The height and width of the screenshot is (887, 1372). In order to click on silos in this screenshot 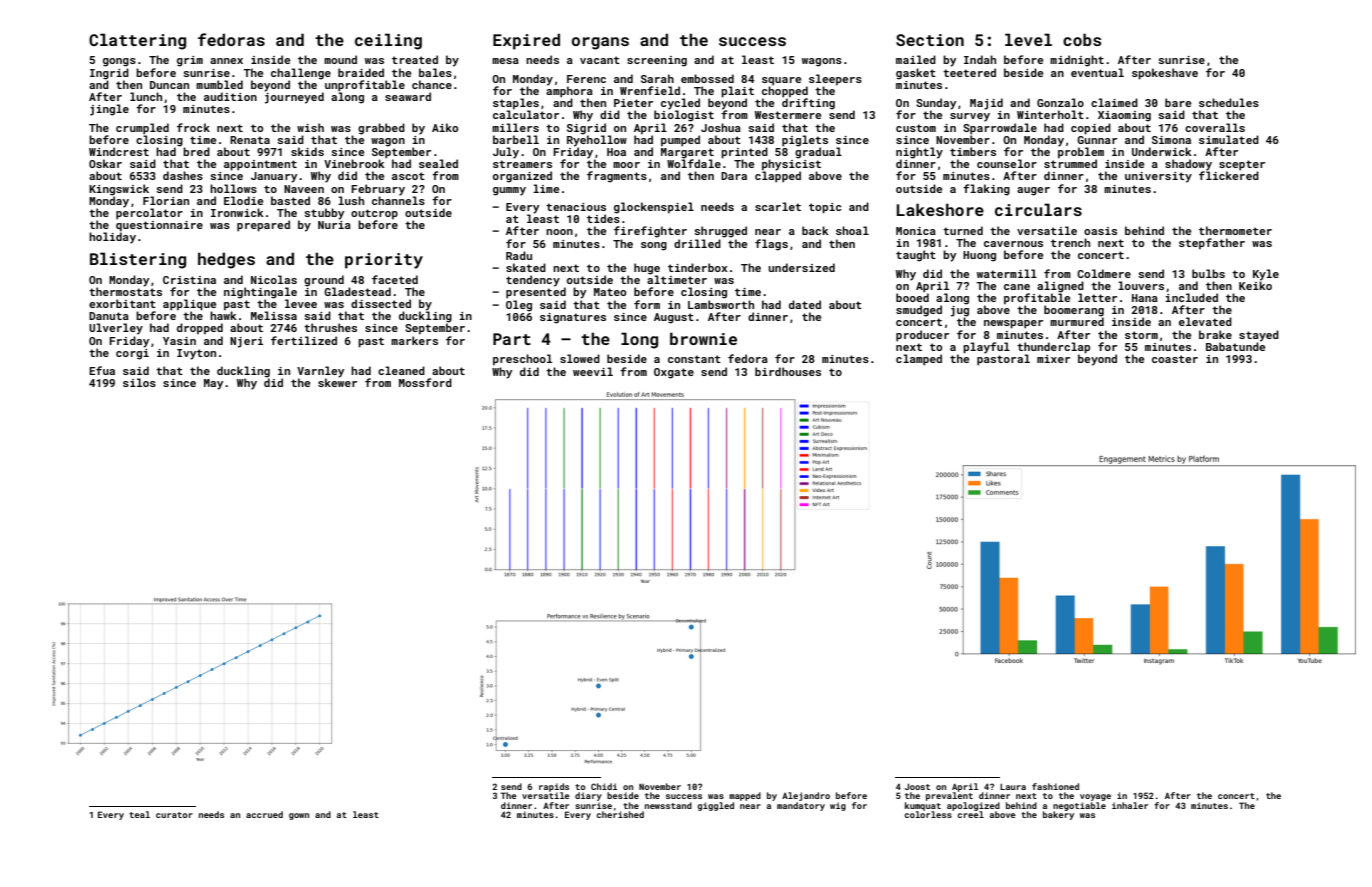, I will do `click(139, 382)`.
